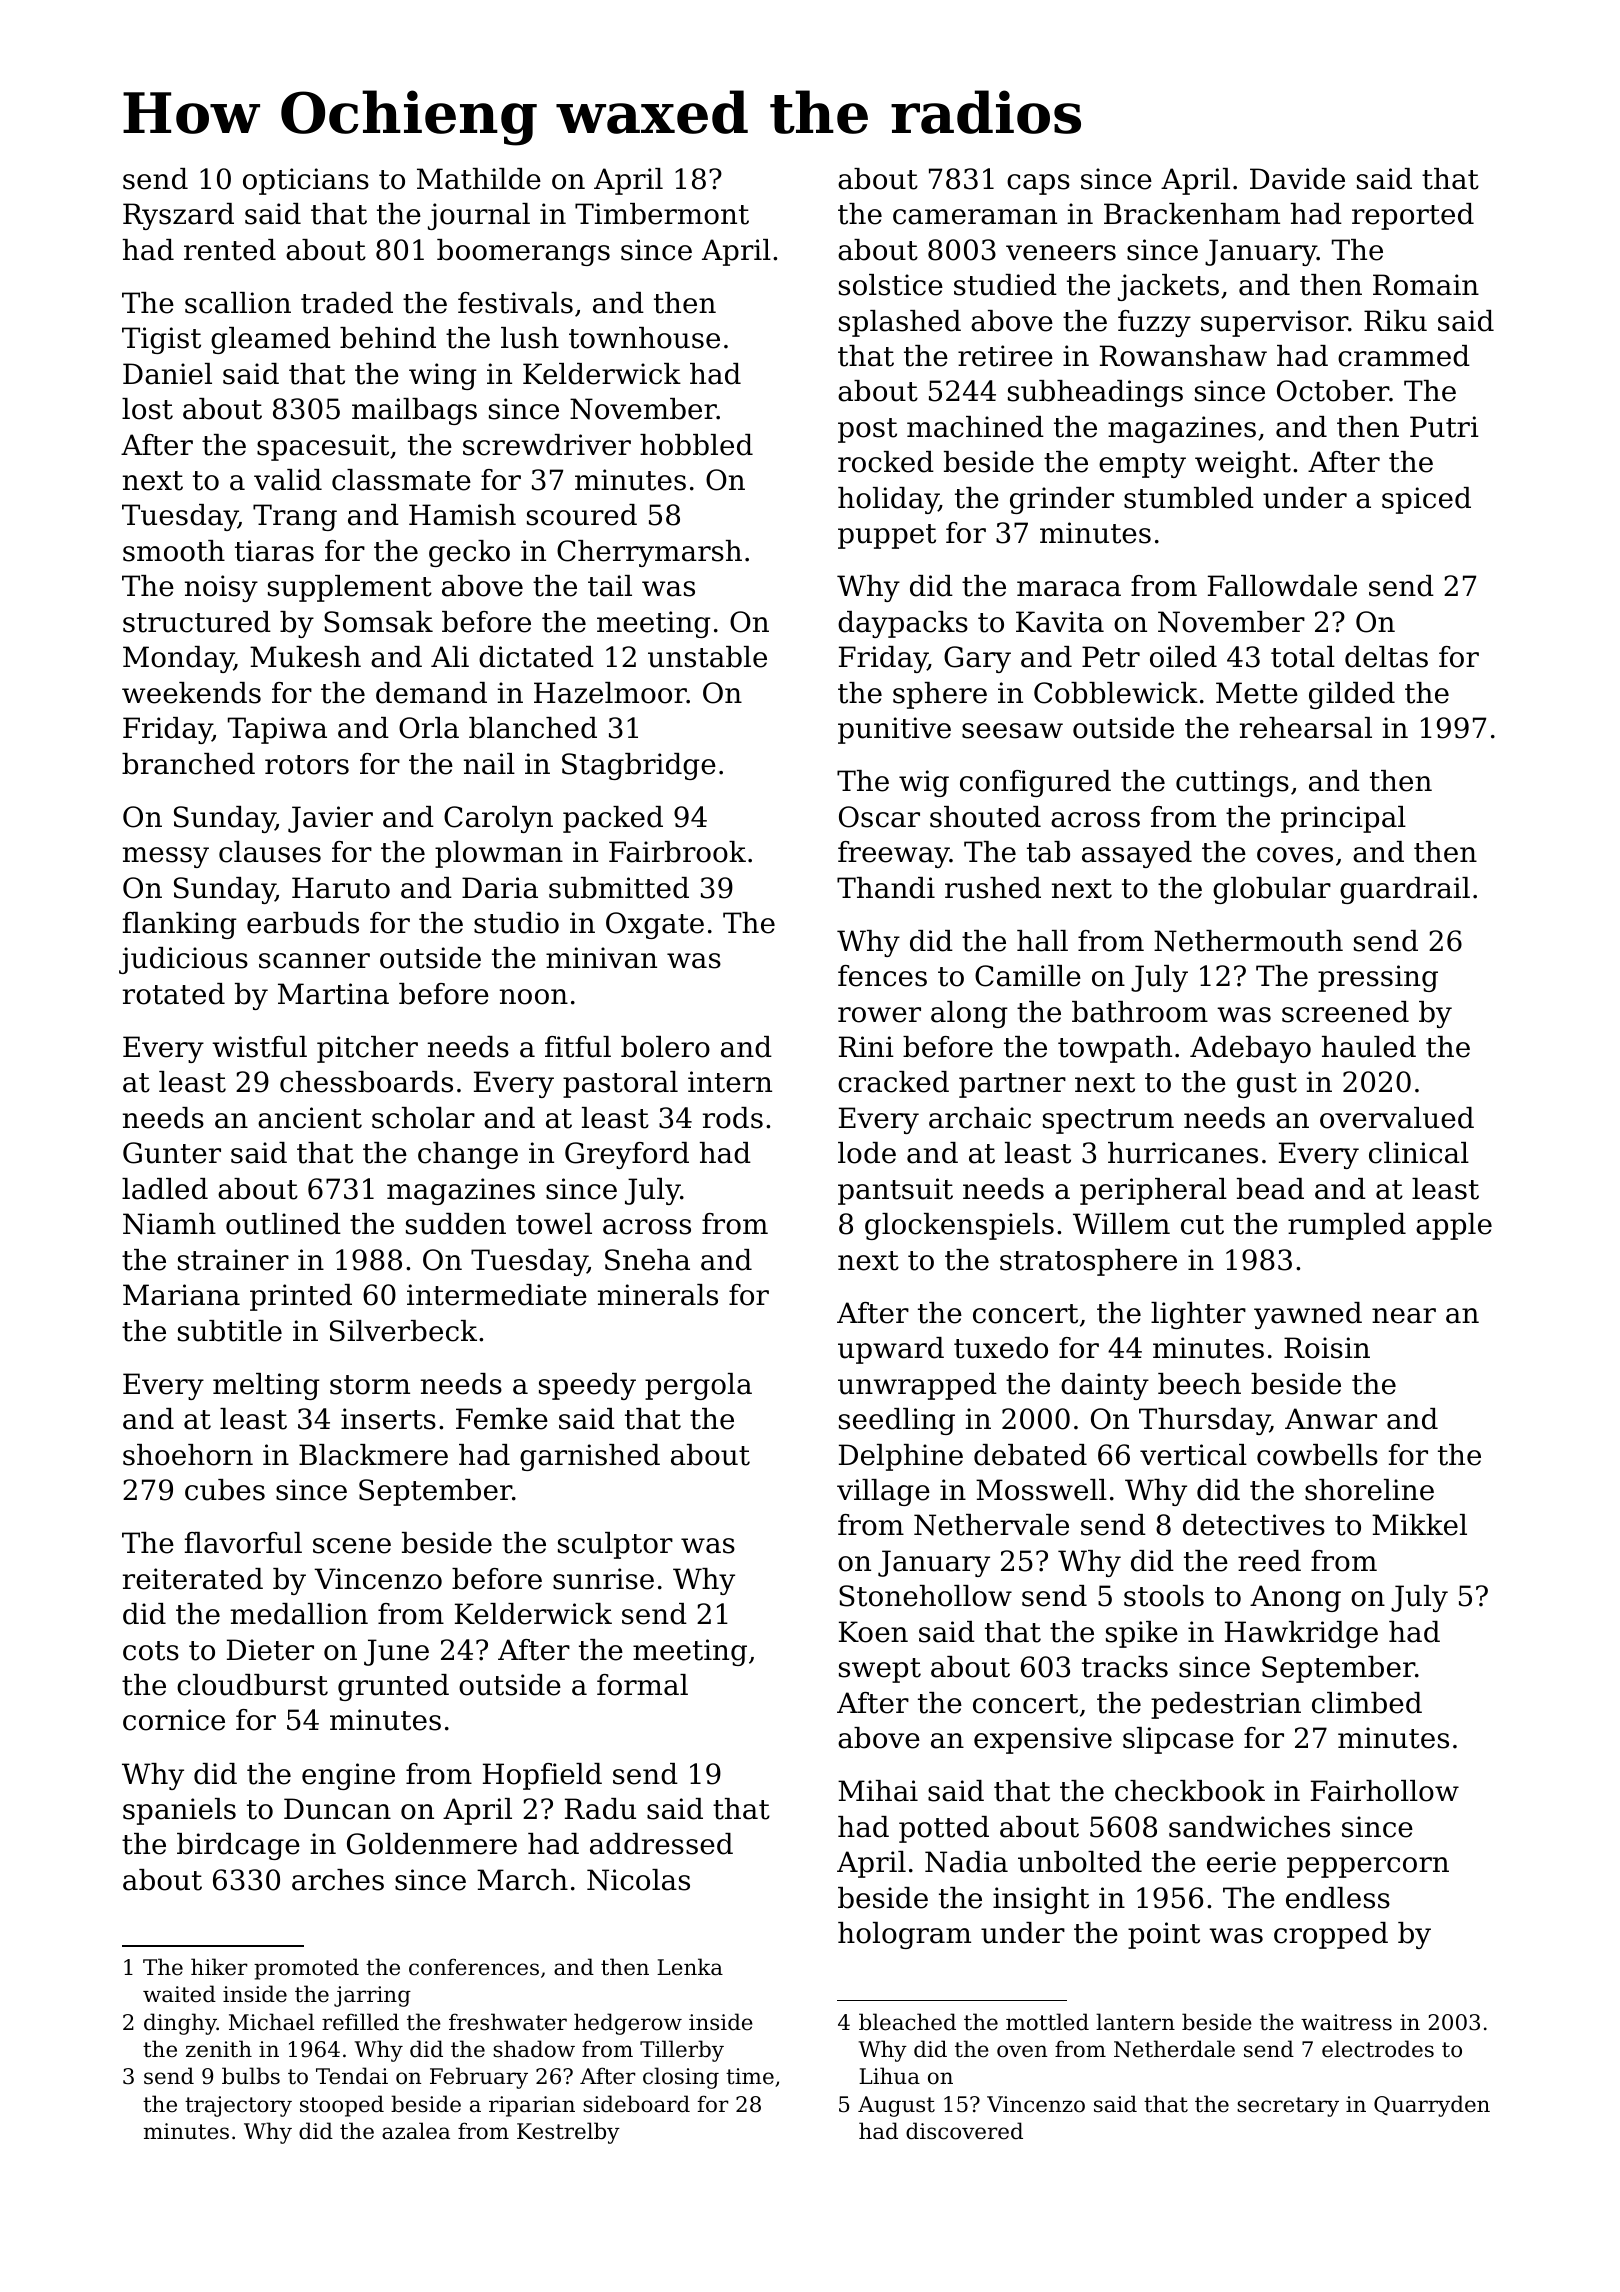 Image resolution: width=1620 pixels, height=2292 pixels. What do you see at coordinates (882, 976) in the screenshot?
I see `fences` at bounding box center [882, 976].
